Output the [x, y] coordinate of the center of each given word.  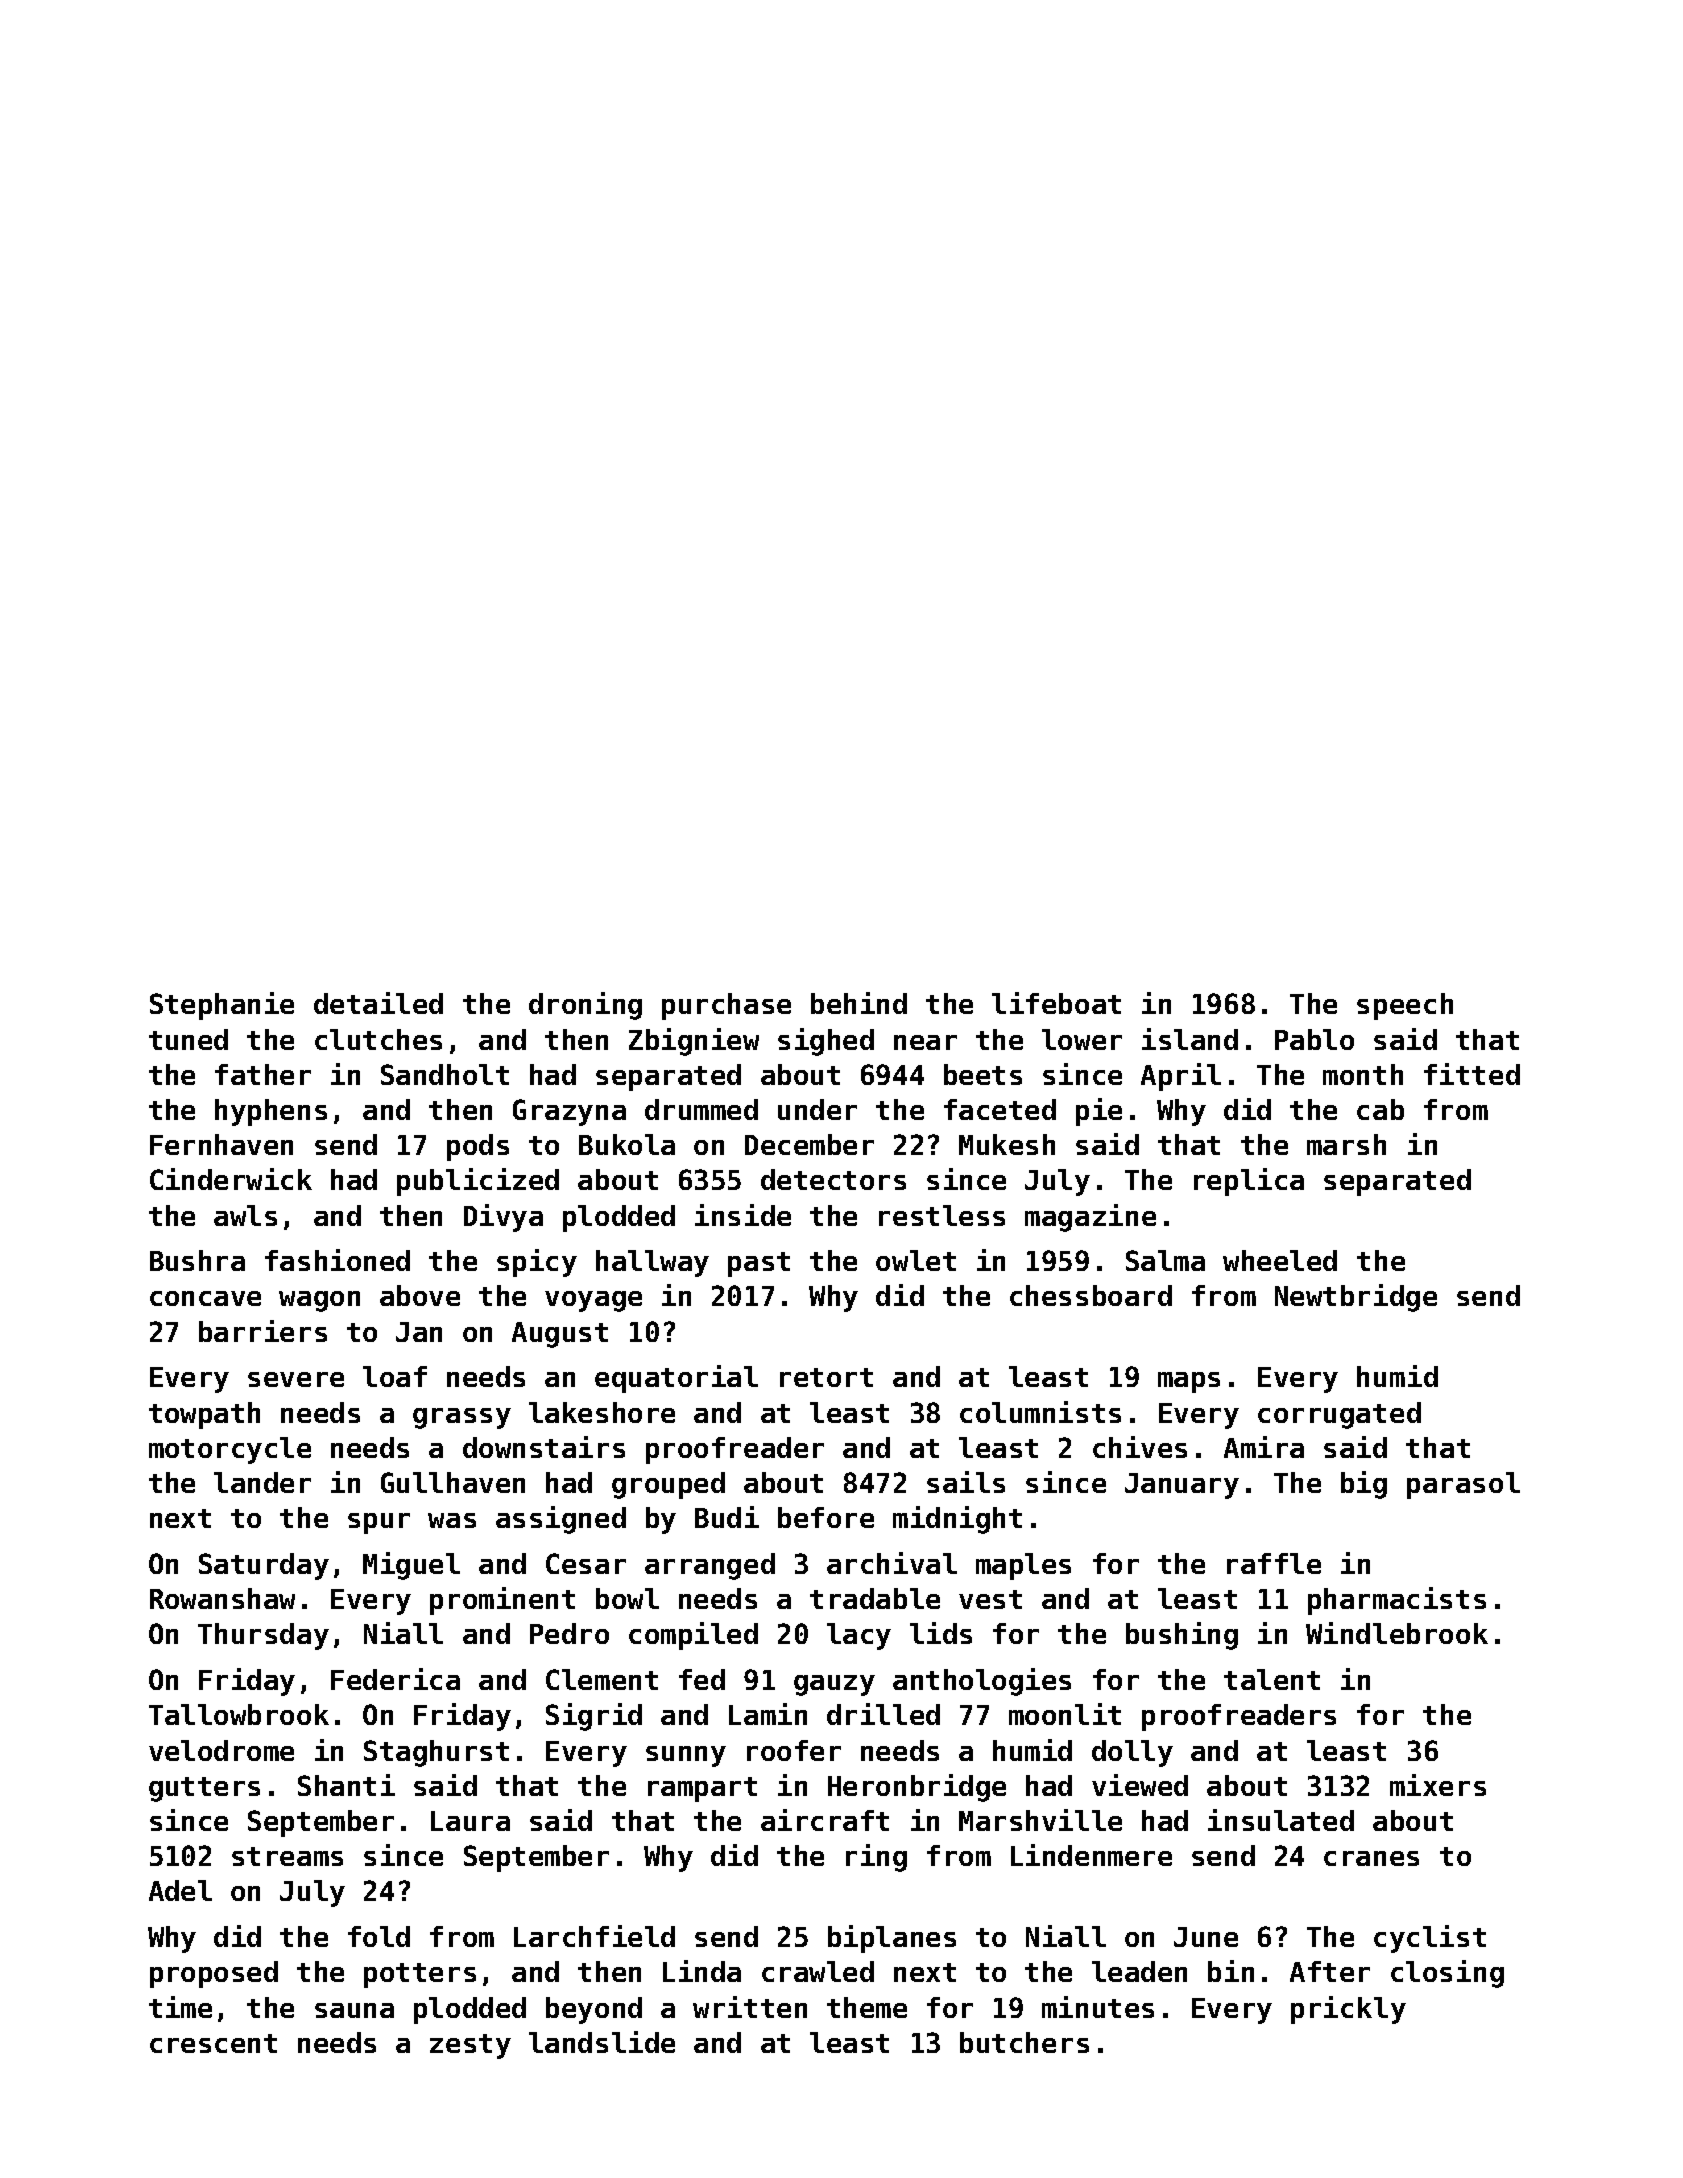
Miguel [411, 1566]
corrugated [1339, 1415]
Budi [727, 1517]
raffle [1274, 1563]
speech [1405, 1006]
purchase [726, 1006]
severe [296, 1379]
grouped [668, 1485]
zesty [470, 2046]
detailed [378, 1003]
